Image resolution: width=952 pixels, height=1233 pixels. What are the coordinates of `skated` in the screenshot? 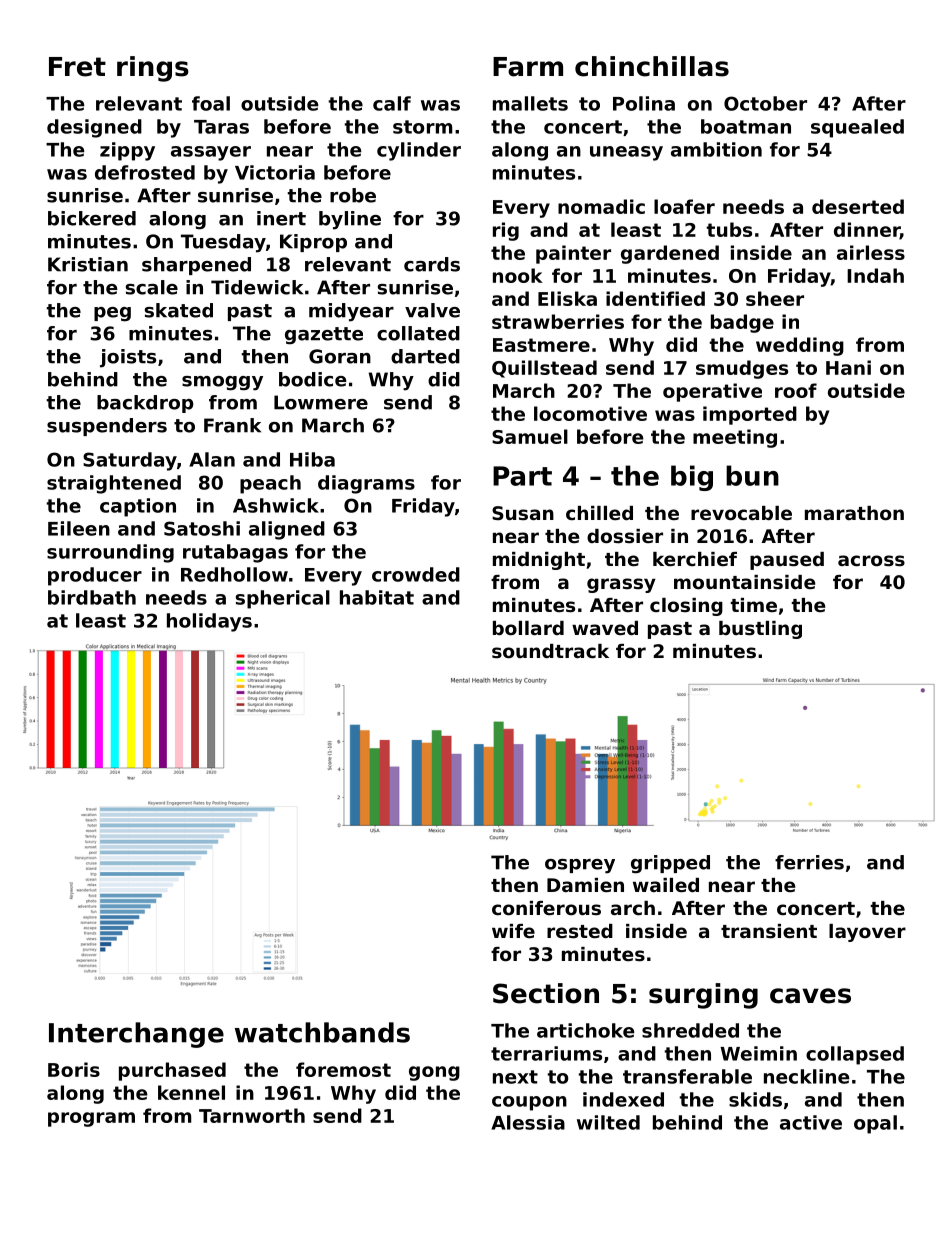 It's located at (179, 310).
